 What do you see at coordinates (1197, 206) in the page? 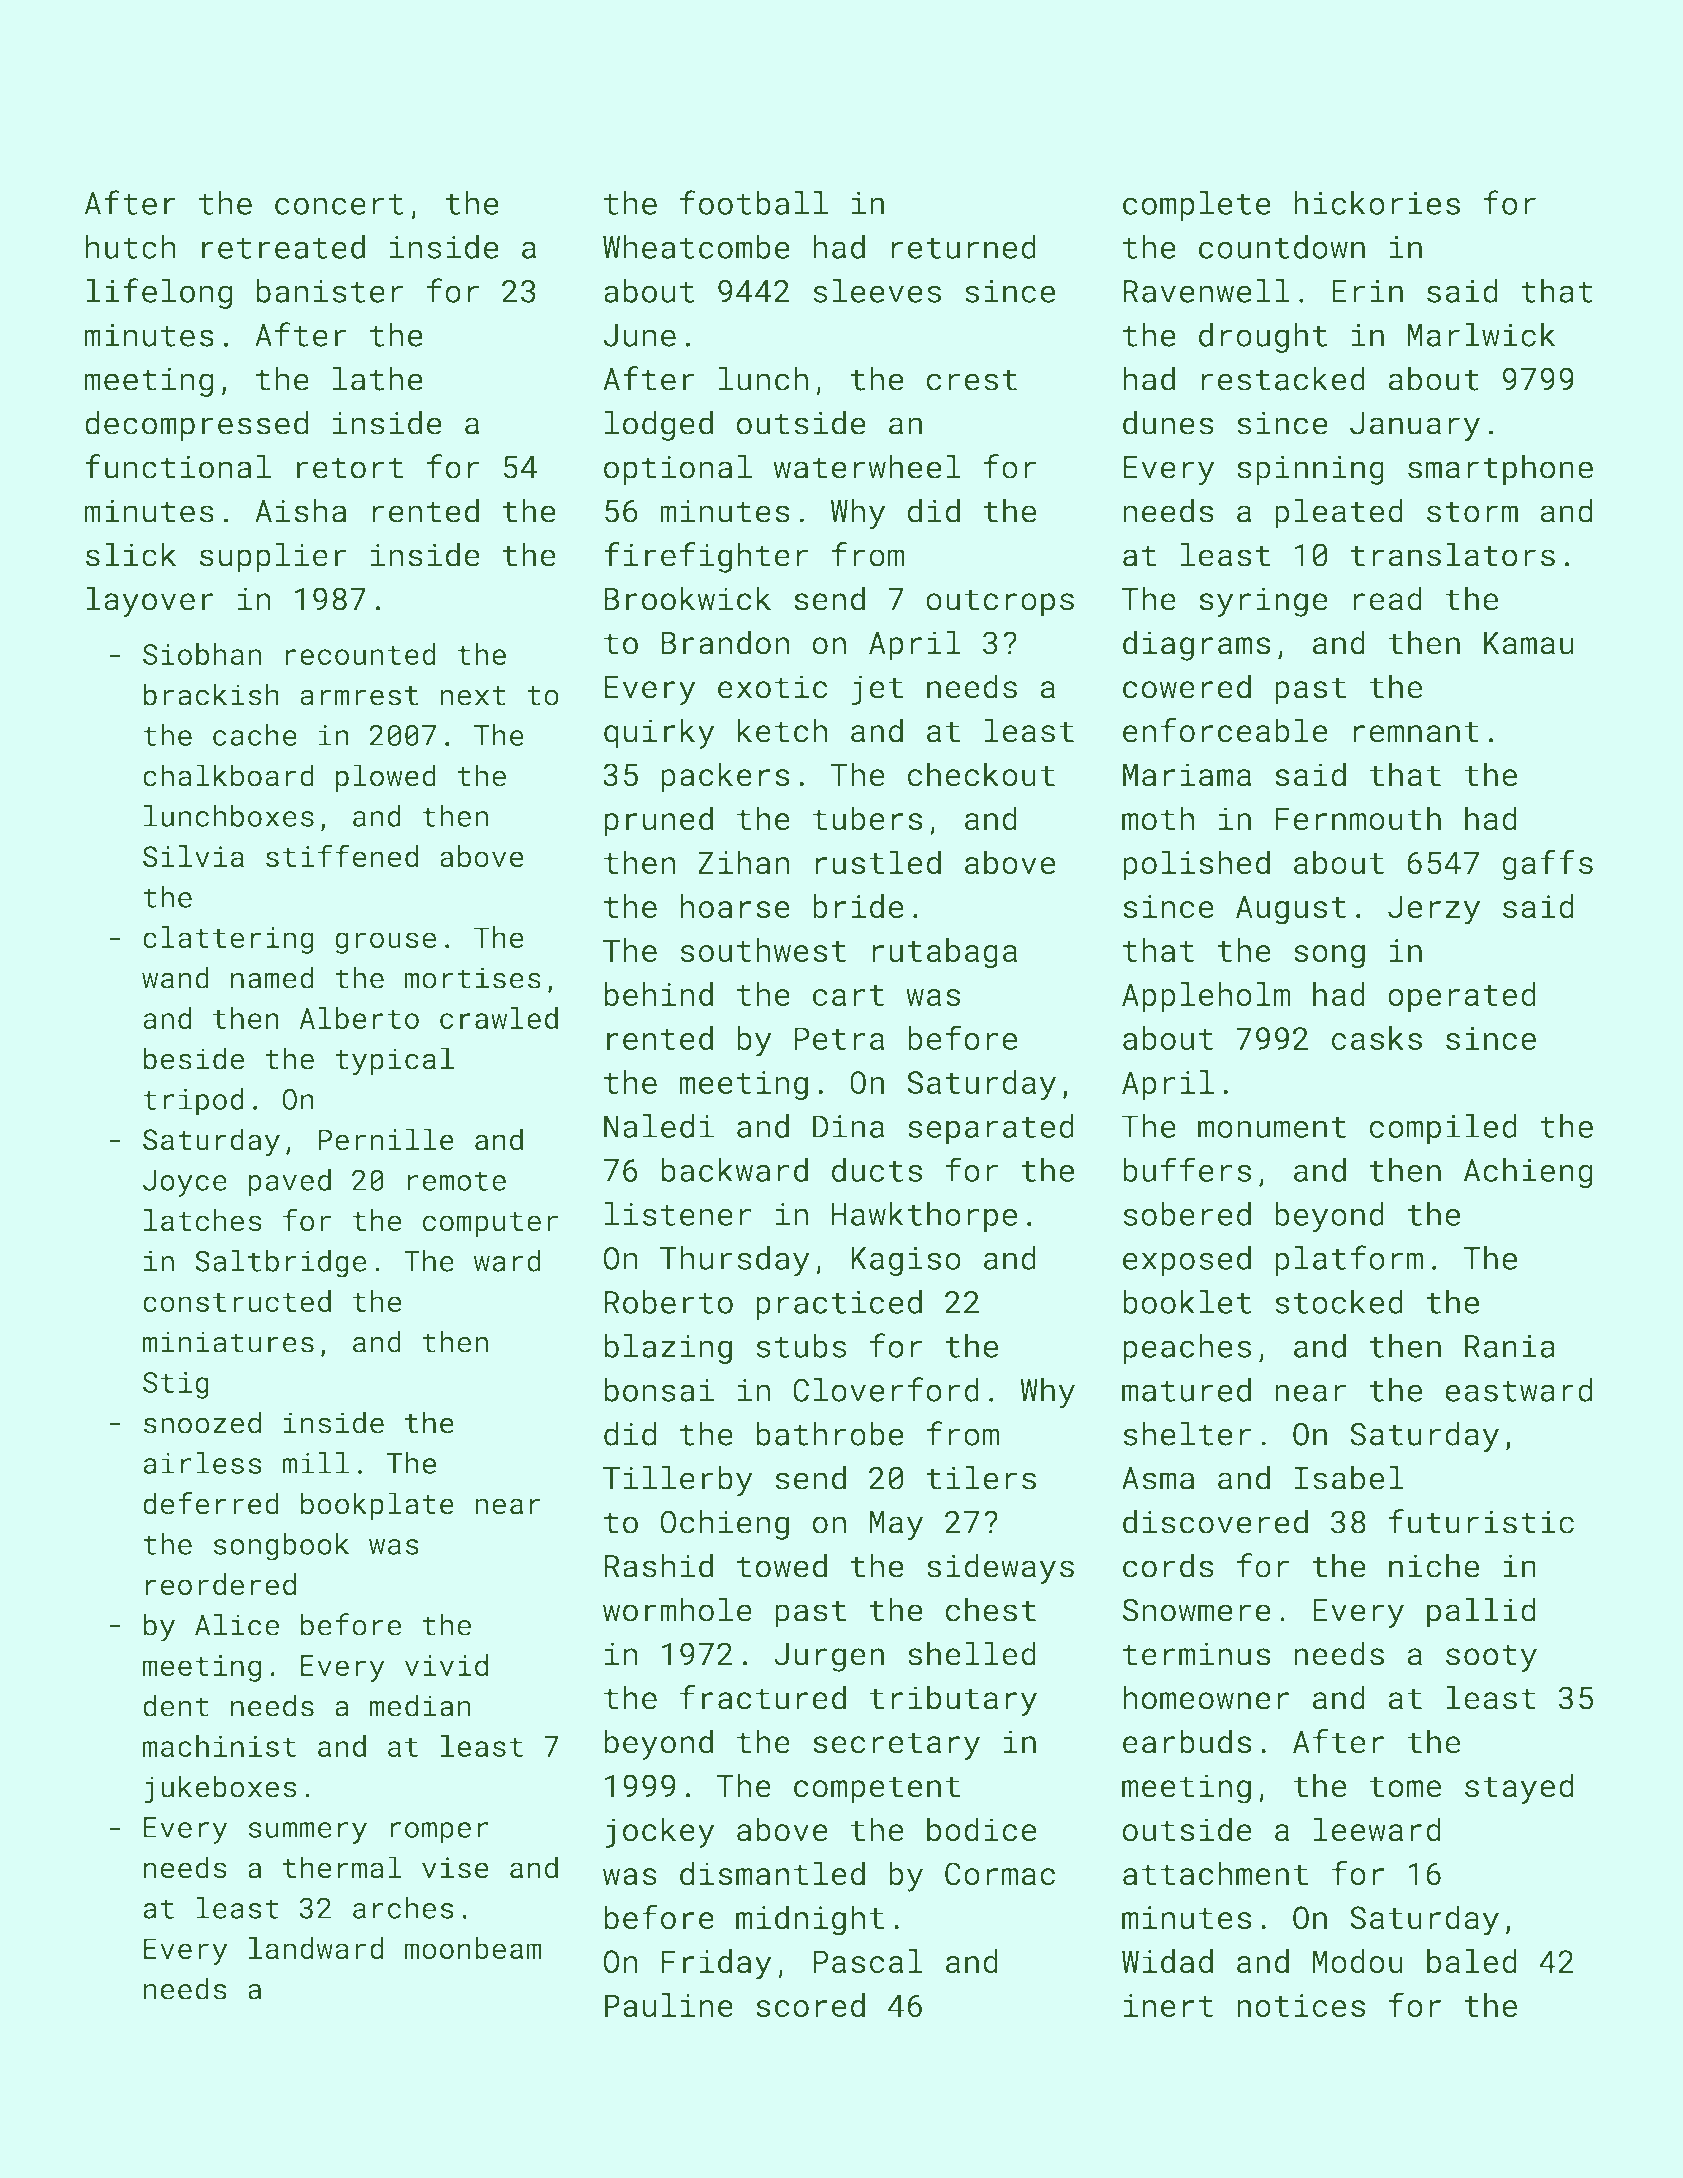
I see `complete` at bounding box center [1197, 206].
